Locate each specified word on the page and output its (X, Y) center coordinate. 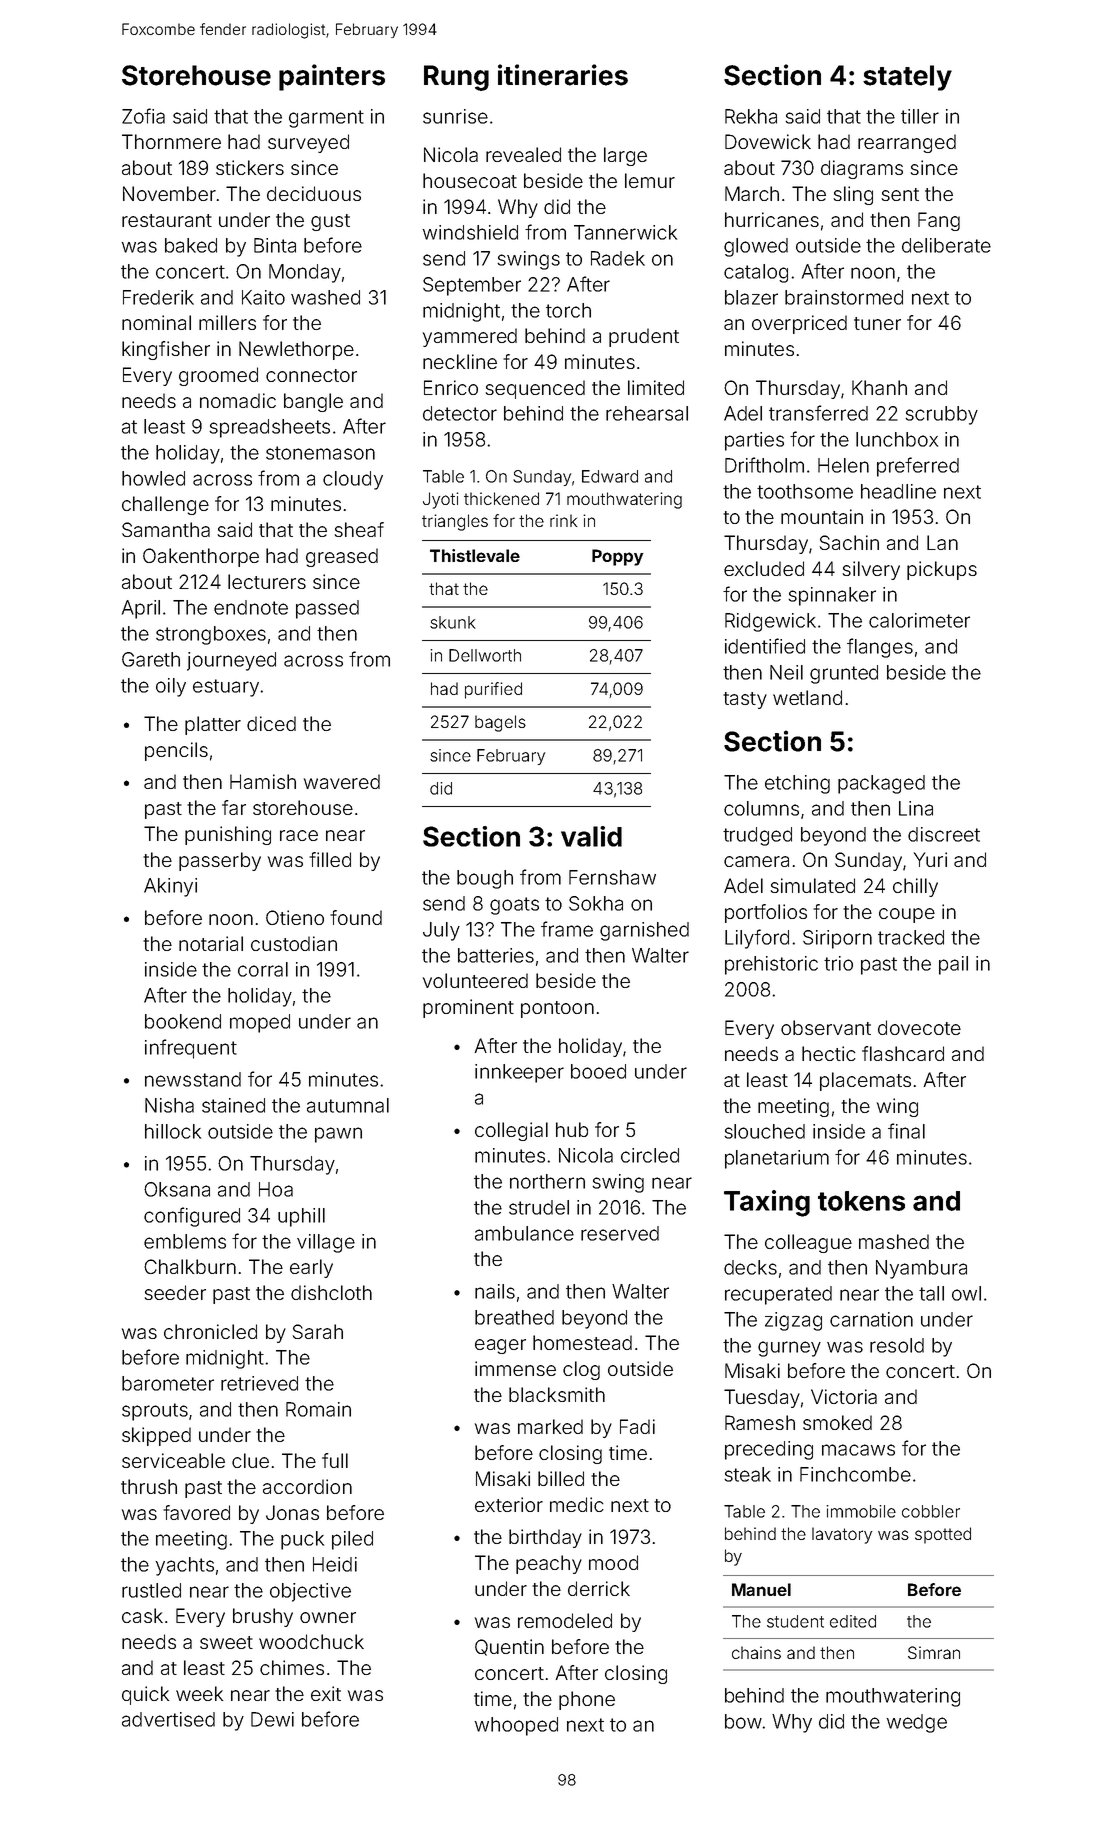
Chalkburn (190, 1266)
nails (495, 1291)
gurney (789, 1349)
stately (907, 78)
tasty (745, 700)
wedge (916, 1723)
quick (145, 1695)
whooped (516, 1726)
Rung (456, 78)
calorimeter (919, 620)
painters (332, 77)
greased (342, 557)
